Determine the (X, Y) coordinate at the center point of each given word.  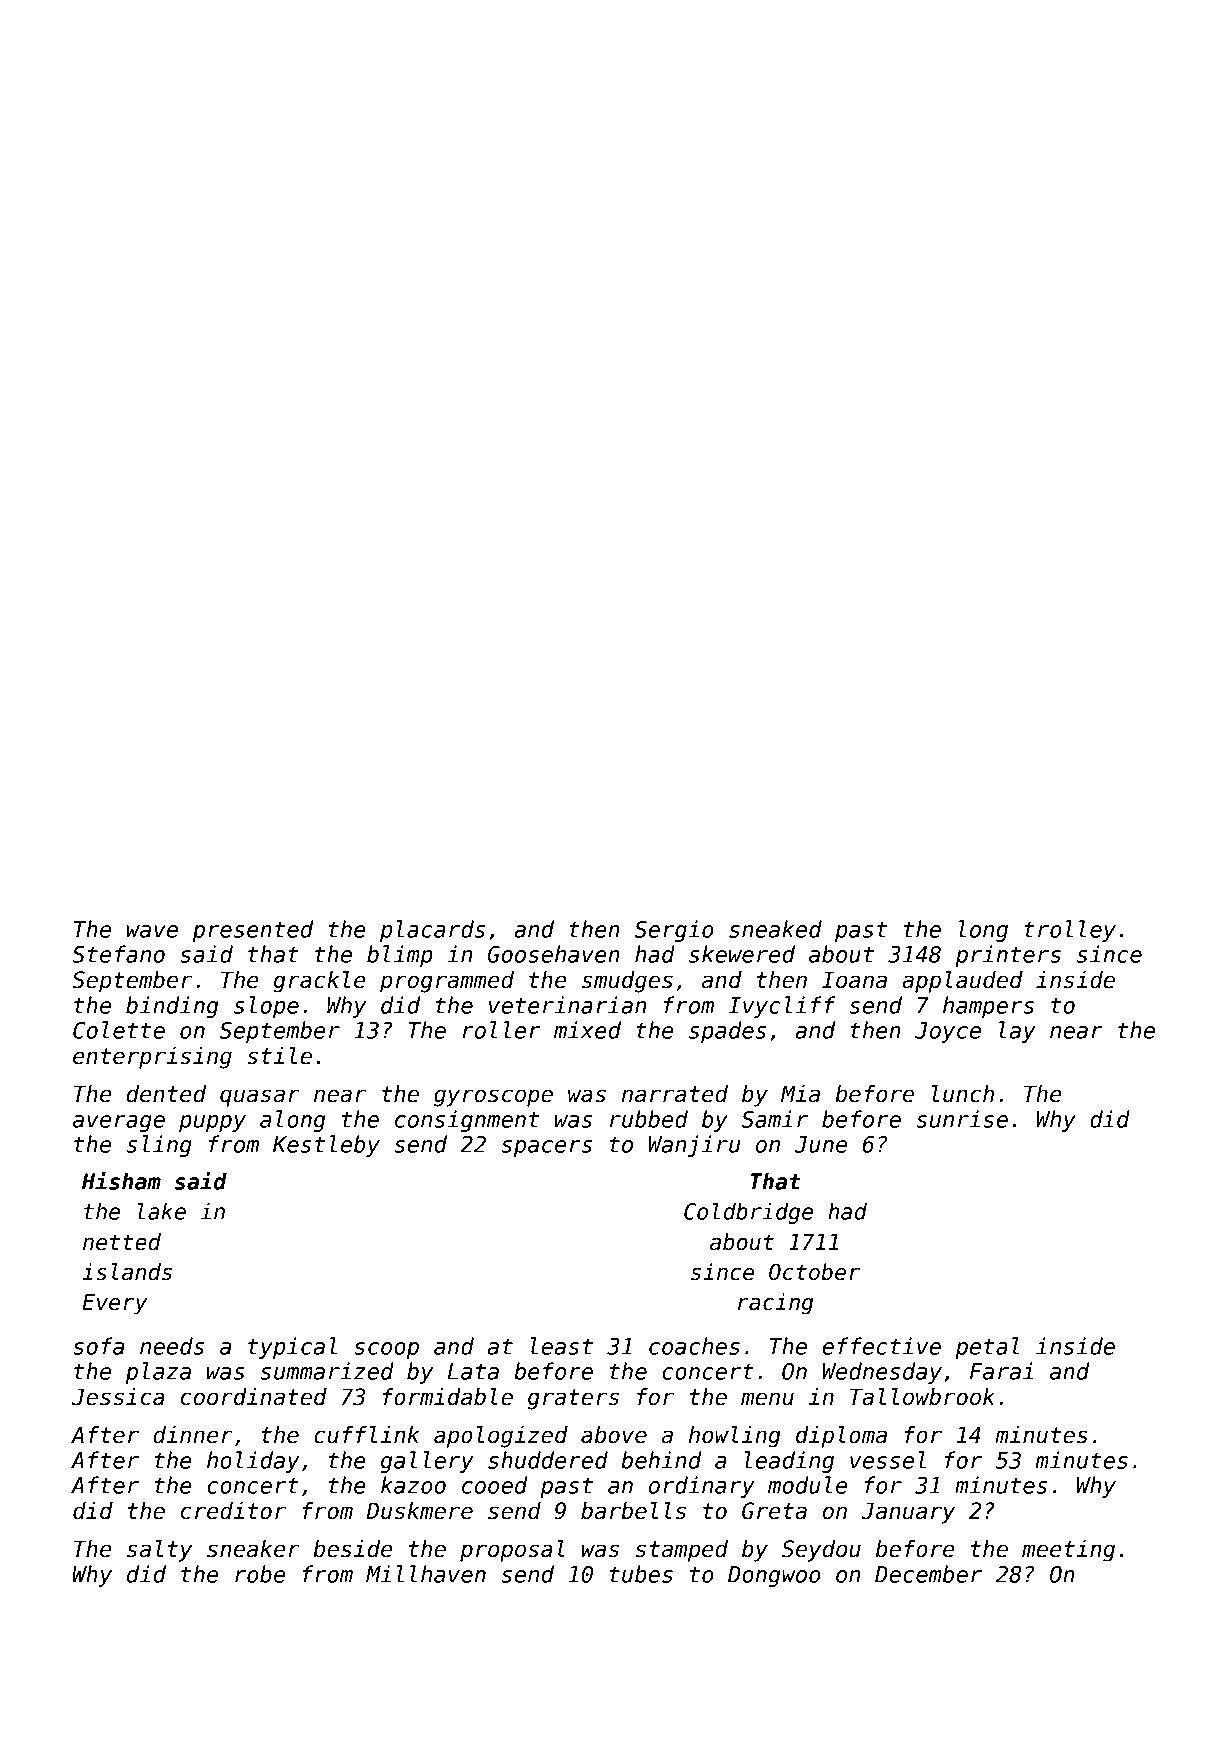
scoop (386, 1350)
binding (172, 1007)
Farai (1001, 1371)
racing (776, 1304)
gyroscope (493, 1098)
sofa (98, 1346)
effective (881, 1346)
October (814, 1272)
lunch (963, 1094)
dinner (193, 1435)
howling (735, 1437)
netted (122, 1242)
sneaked (775, 929)
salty (159, 1551)
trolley (1070, 931)
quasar (260, 1098)
